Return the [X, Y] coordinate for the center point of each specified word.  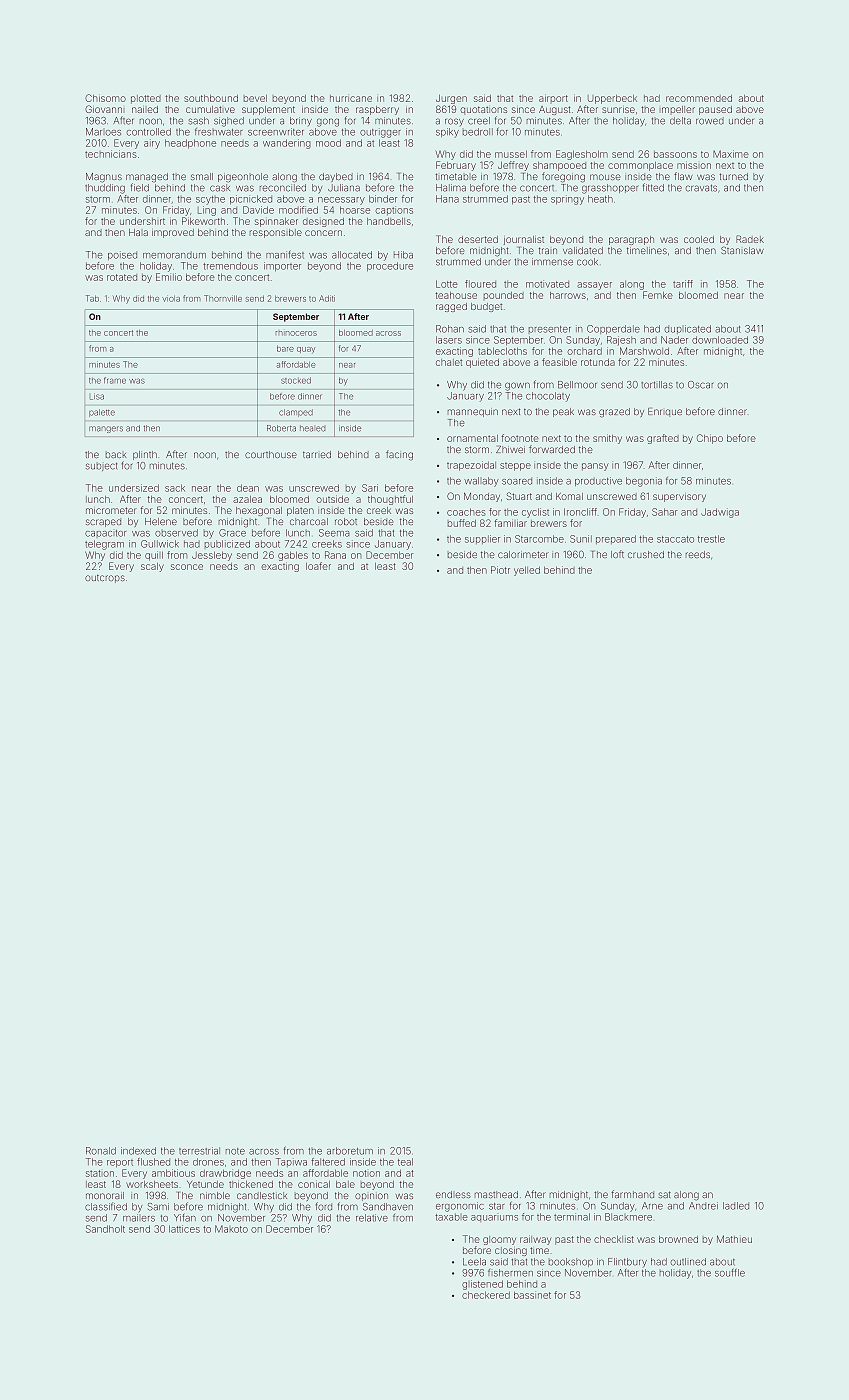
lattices [184, 1229]
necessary [341, 201]
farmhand [632, 1194]
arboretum [350, 1151]
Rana [335, 555]
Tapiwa [291, 1162]
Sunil [581, 539]
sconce [187, 567]
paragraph [631, 240]
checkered [486, 1295]
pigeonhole [243, 178]
